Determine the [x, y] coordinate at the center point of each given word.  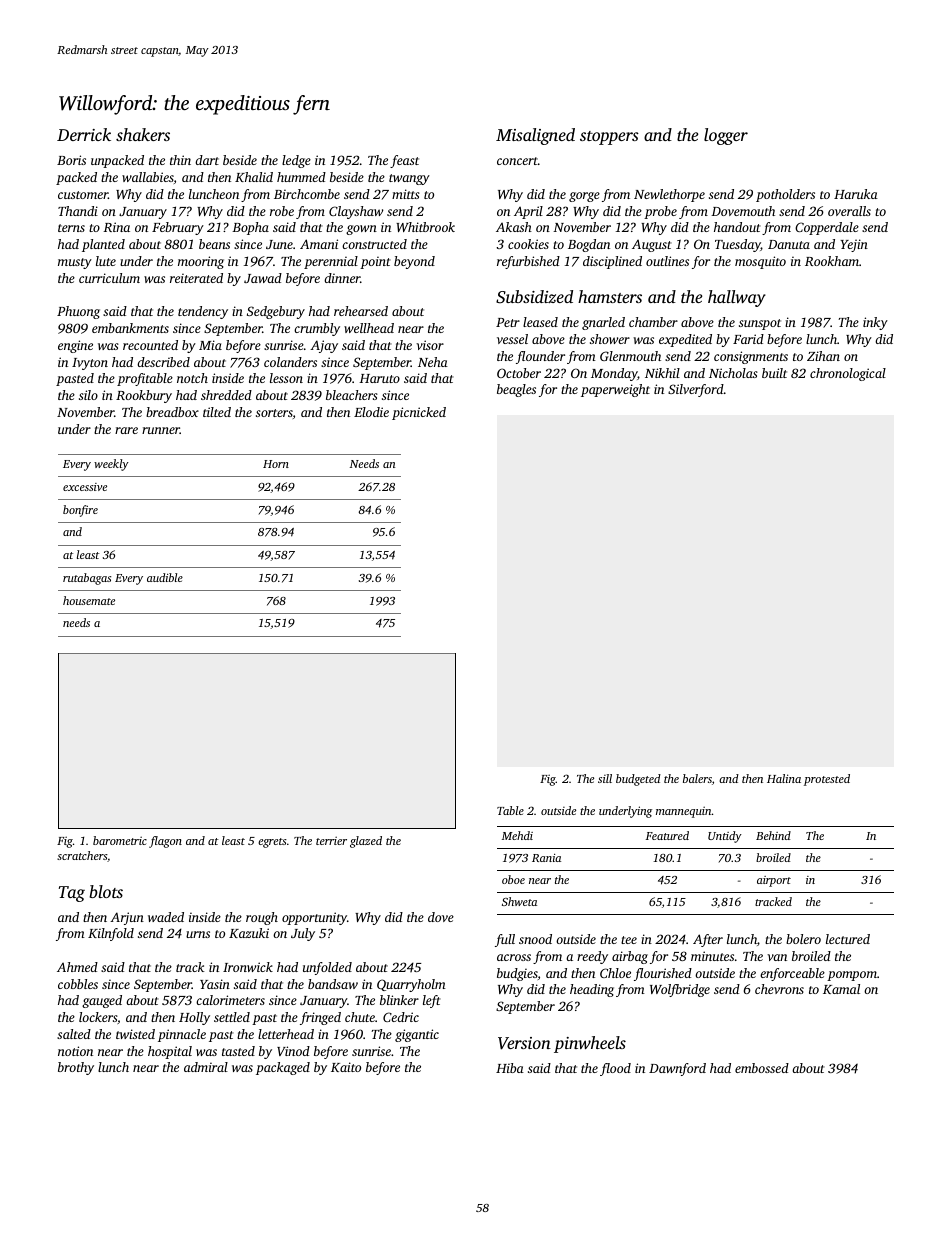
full [505, 940]
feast [404, 161]
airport [774, 881]
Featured [667, 835]
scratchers [82, 855]
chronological [848, 374]
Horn [276, 464]
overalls [849, 211]
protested [827, 780]
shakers [143, 134]
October [519, 373]
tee [629, 940]
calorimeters [230, 1000]
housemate [89, 600]
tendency [203, 312]
